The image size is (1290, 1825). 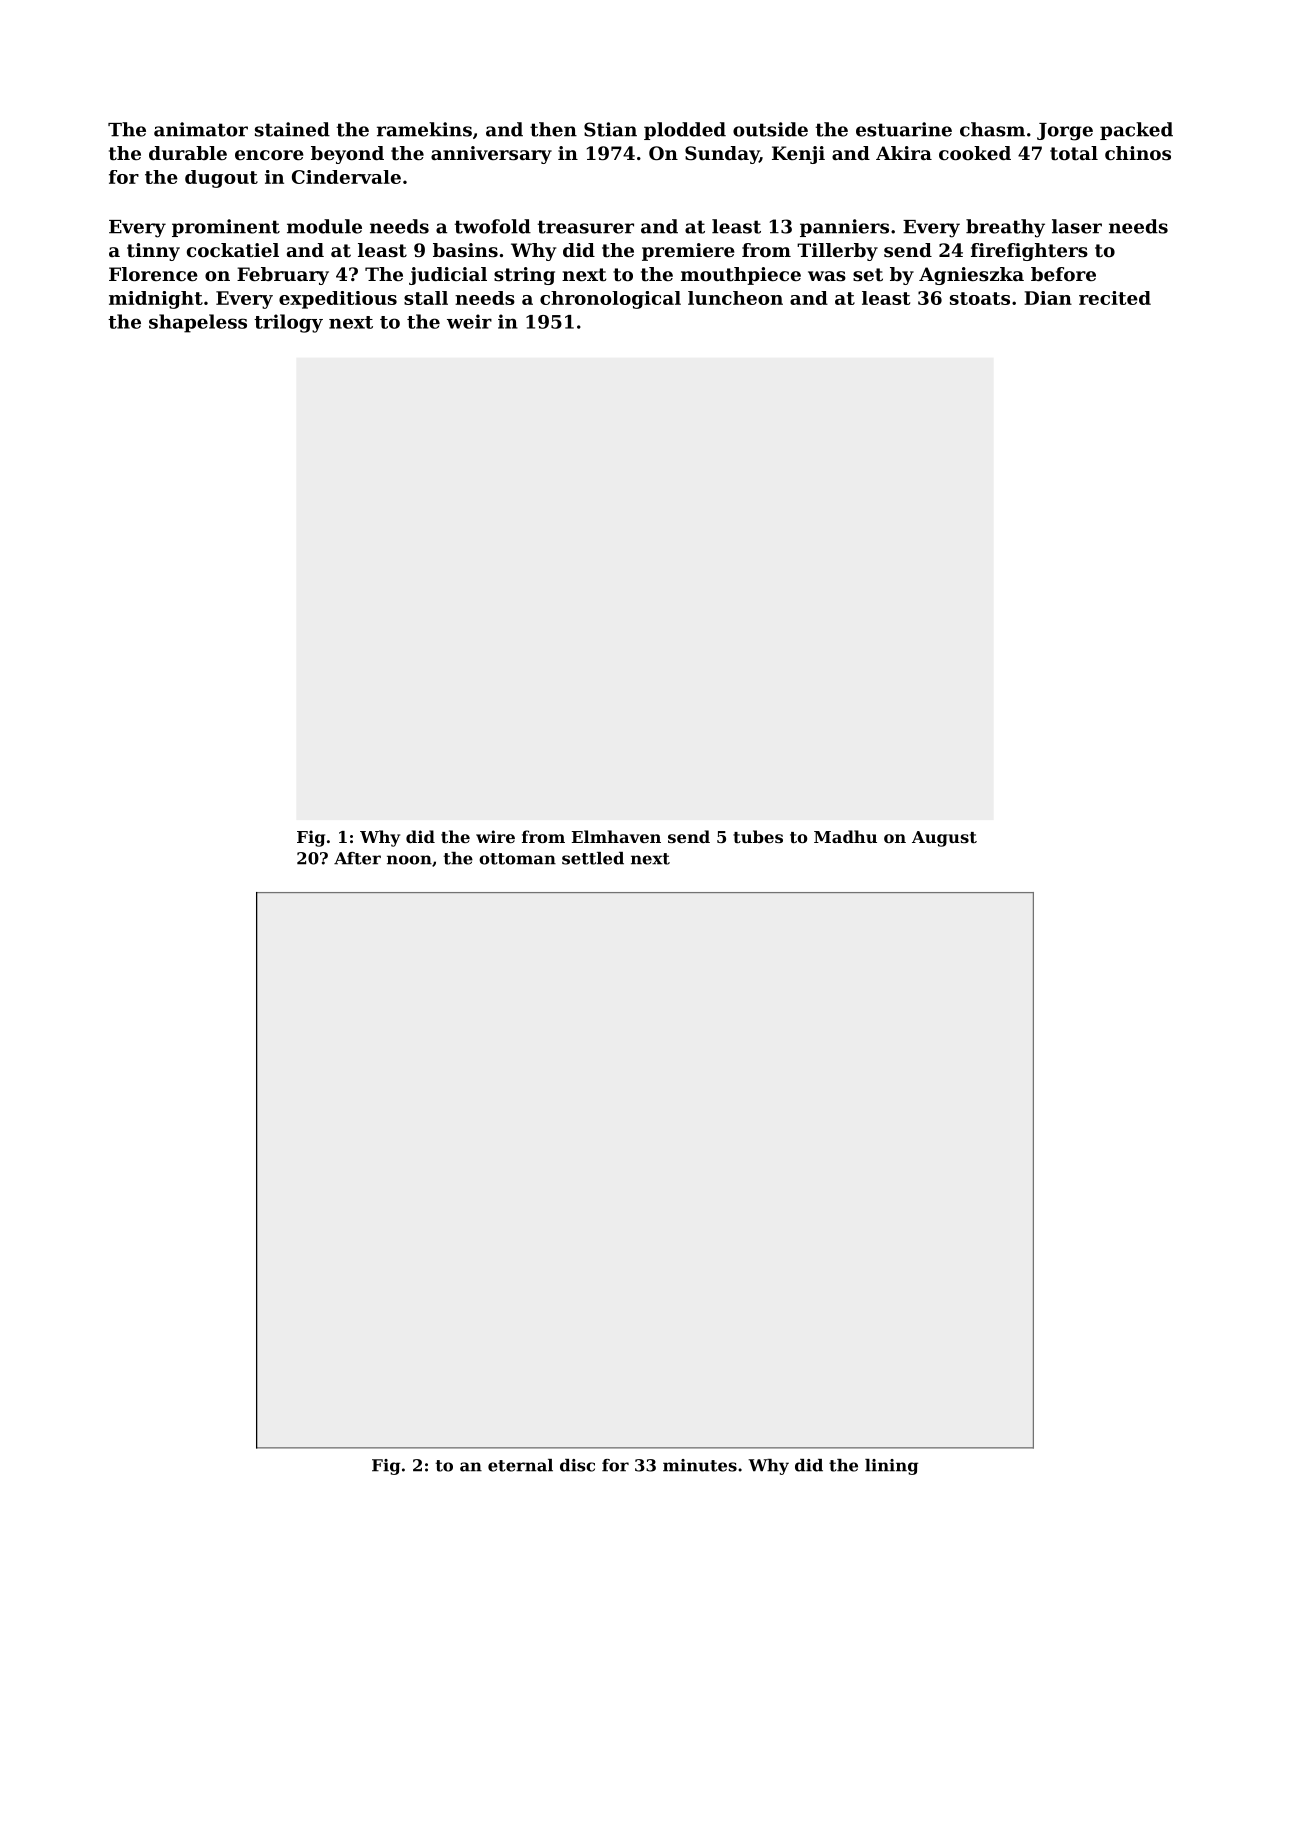 I want to click on August, so click(x=944, y=839).
